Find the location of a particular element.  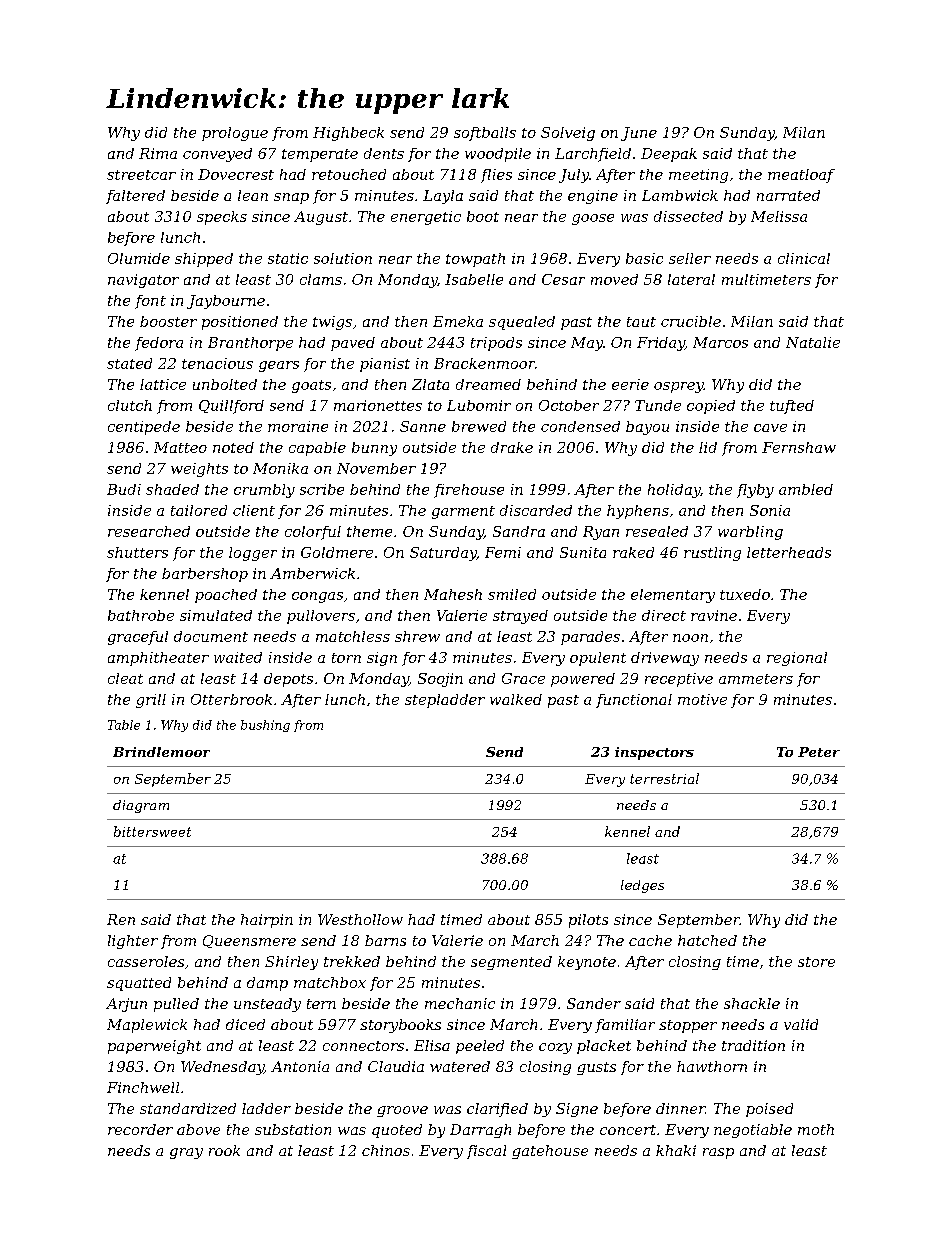

Sunita is located at coordinates (583, 552).
